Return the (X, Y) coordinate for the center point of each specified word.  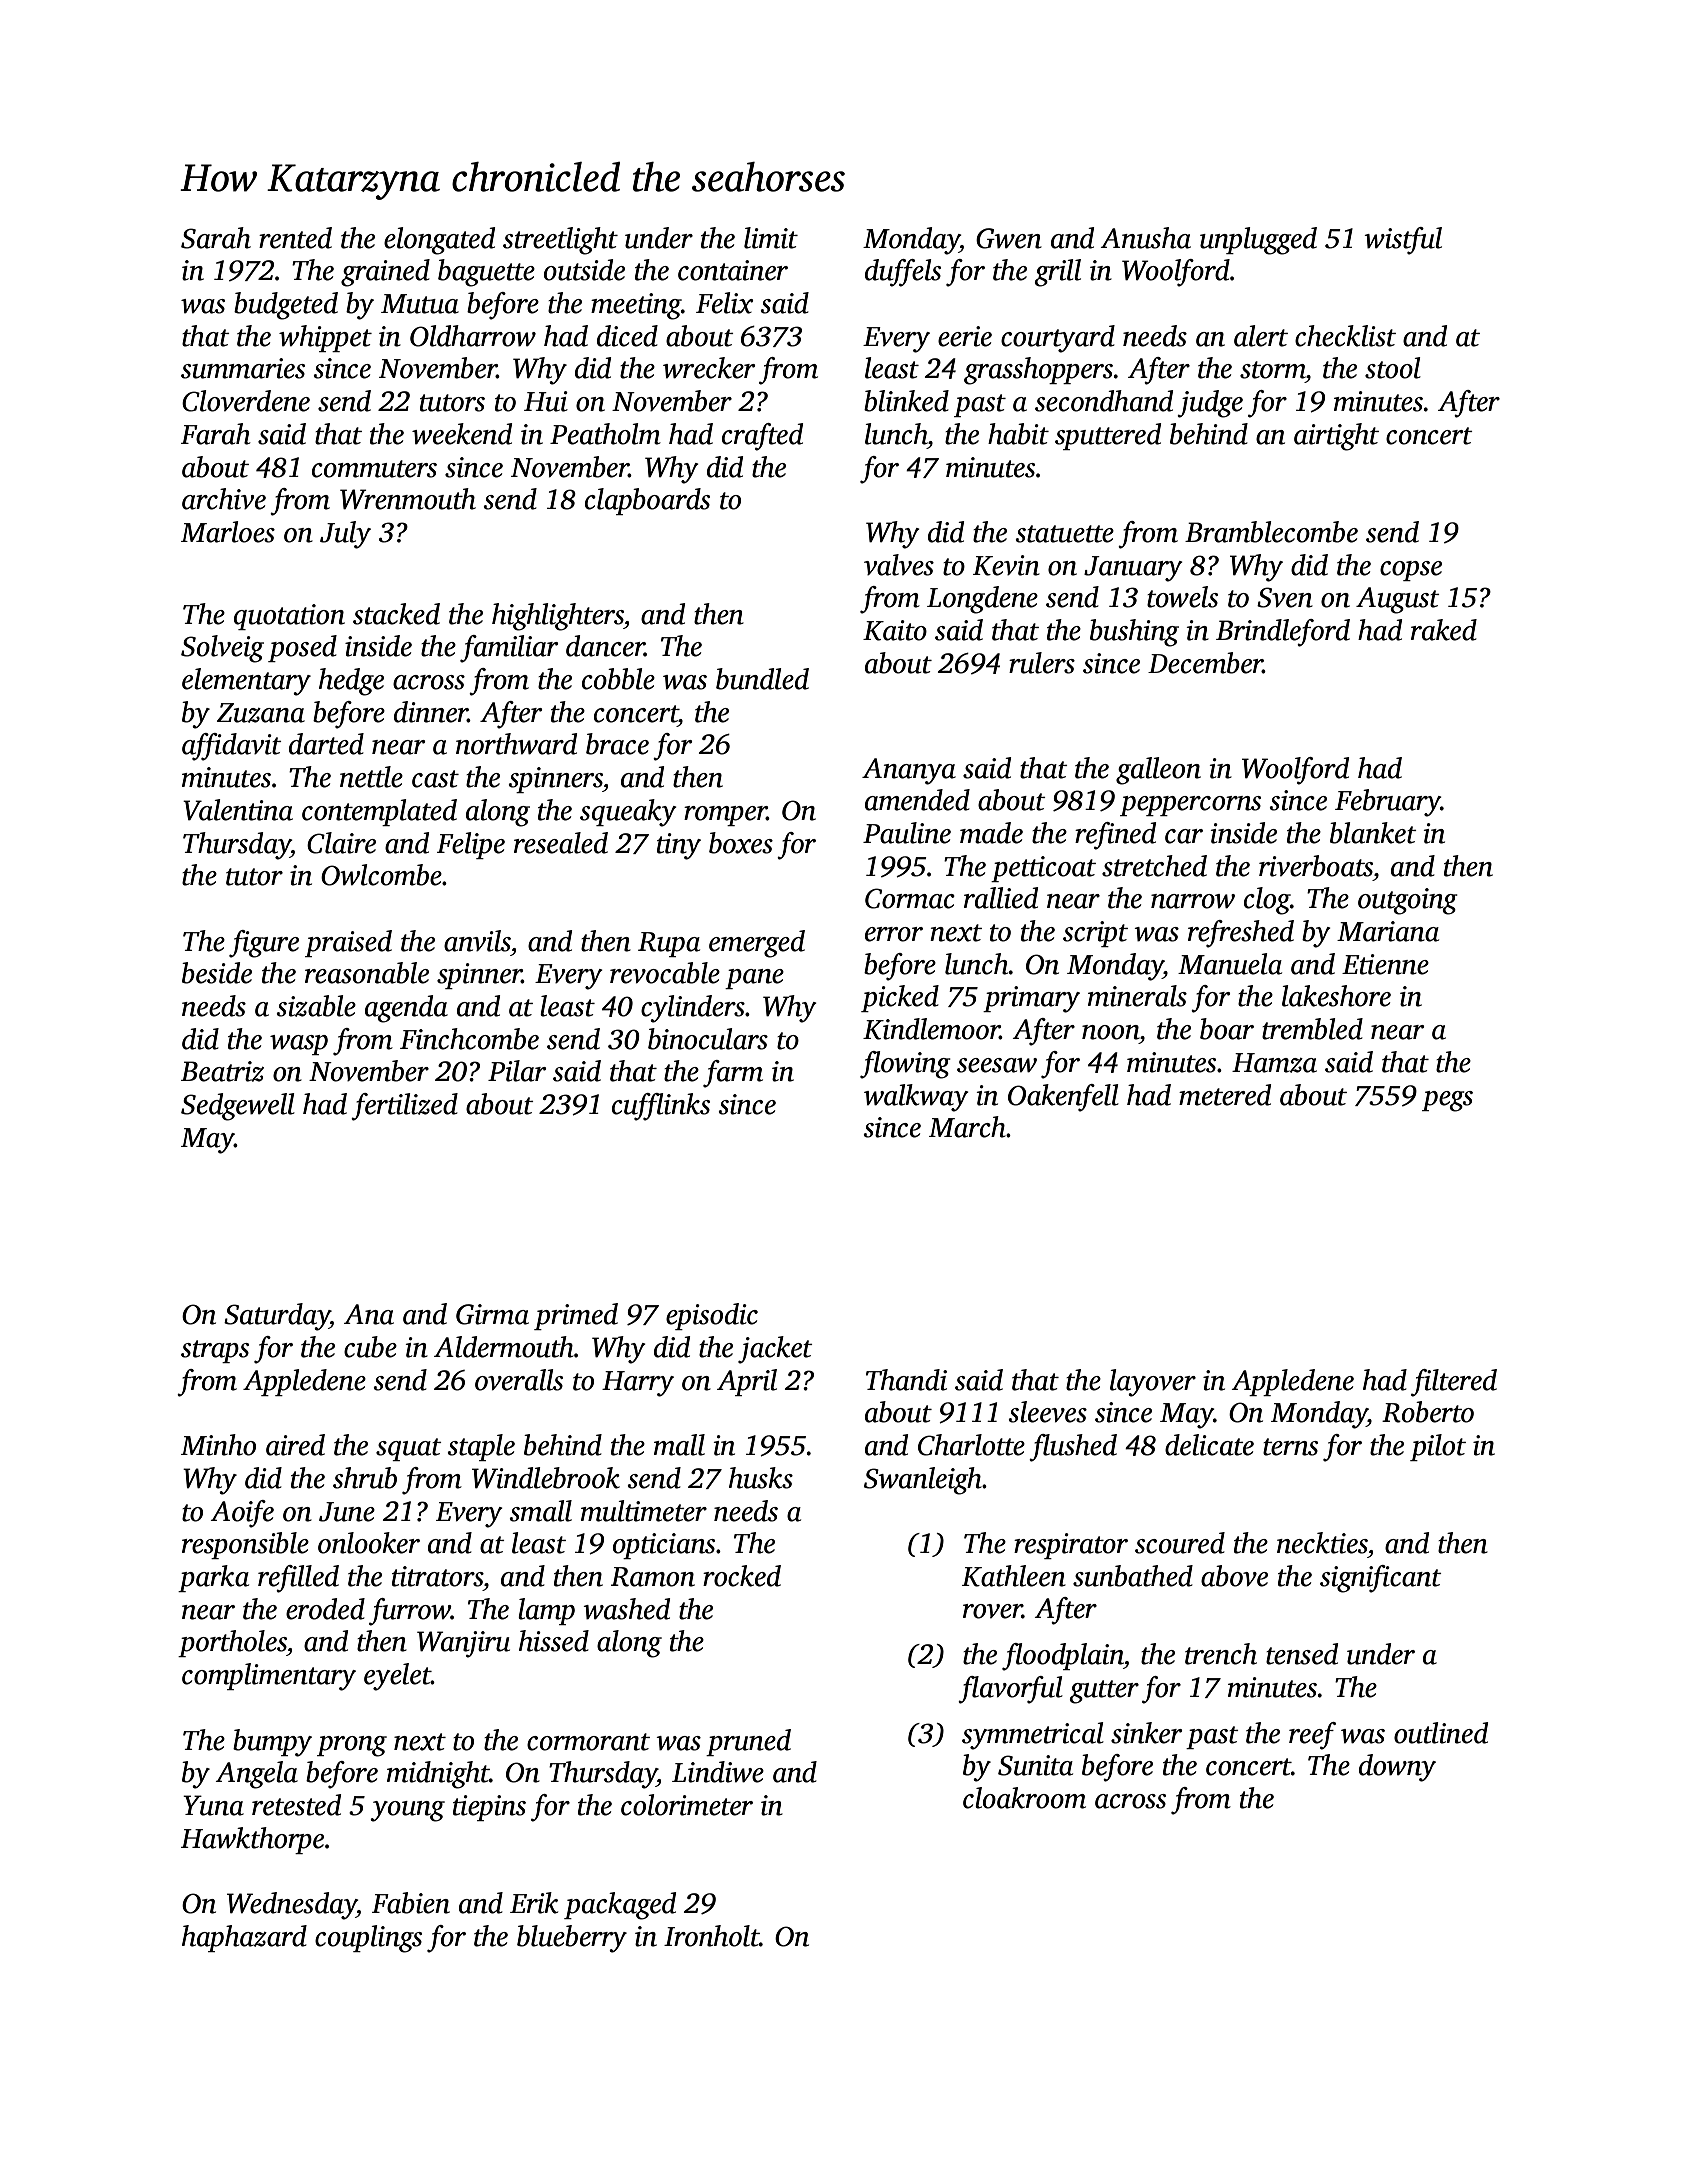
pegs (1447, 1101)
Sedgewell (238, 1107)
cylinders (693, 1009)
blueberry (572, 1939)
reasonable (367, 973)
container (733, 270)
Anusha (1145, 238)
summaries (243, 368)
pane (754, 979)
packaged (620, 1906)
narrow (1193, 901)
